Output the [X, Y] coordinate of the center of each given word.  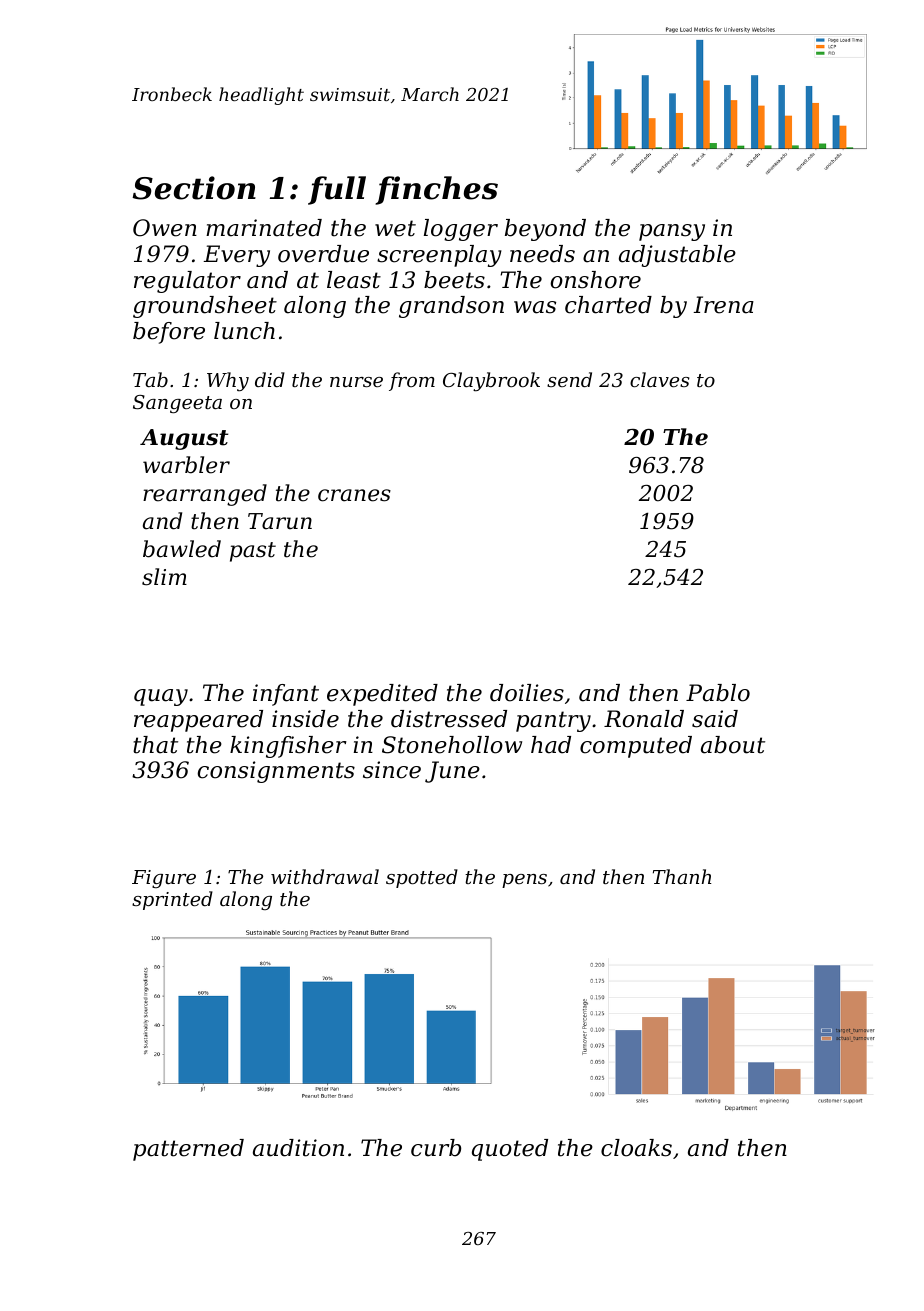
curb [436, 1148]
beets [454, 280]
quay [161, 697]
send [569, 379]
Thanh [682, 876]
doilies [527, 693]
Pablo [718, 693]
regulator [187, 282]
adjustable [677, 256]
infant [286, 695]
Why [228, 381]
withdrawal [325, 876]
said [715, 719]
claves [660, 379]
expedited [382, 695]
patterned [188, 1150]
